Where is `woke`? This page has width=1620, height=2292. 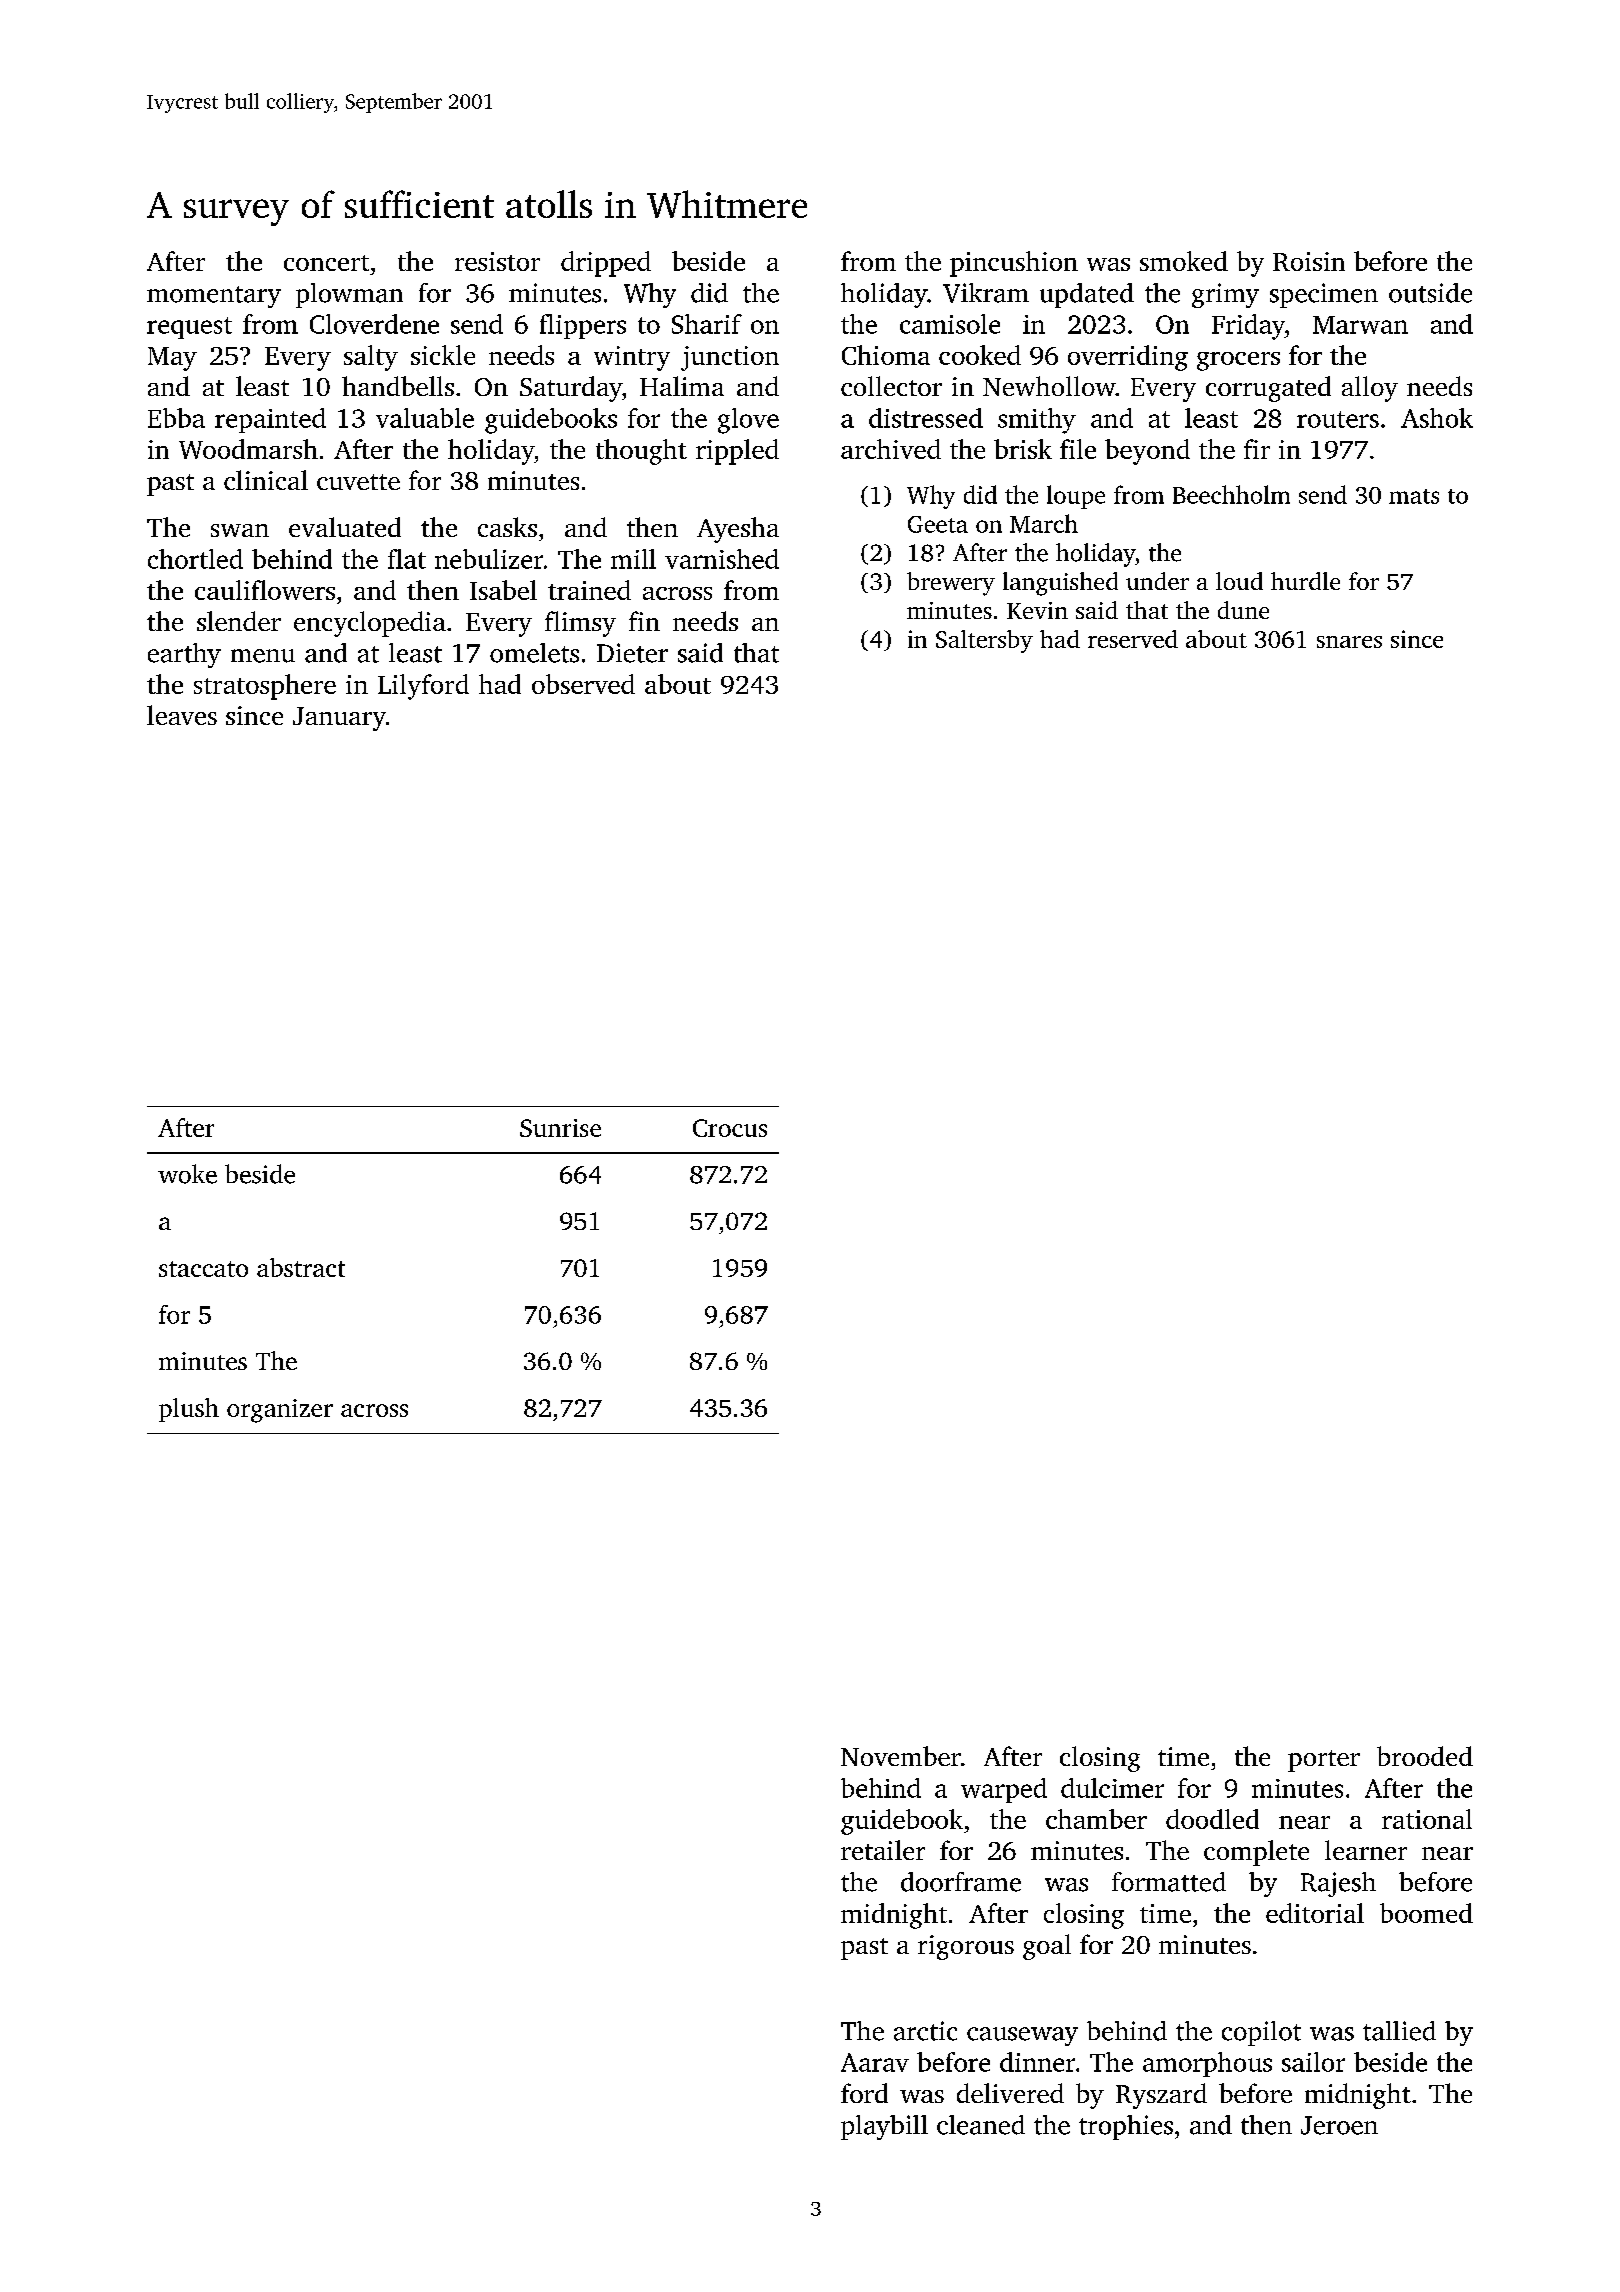
woke is located at coordinates (187, 1174).
